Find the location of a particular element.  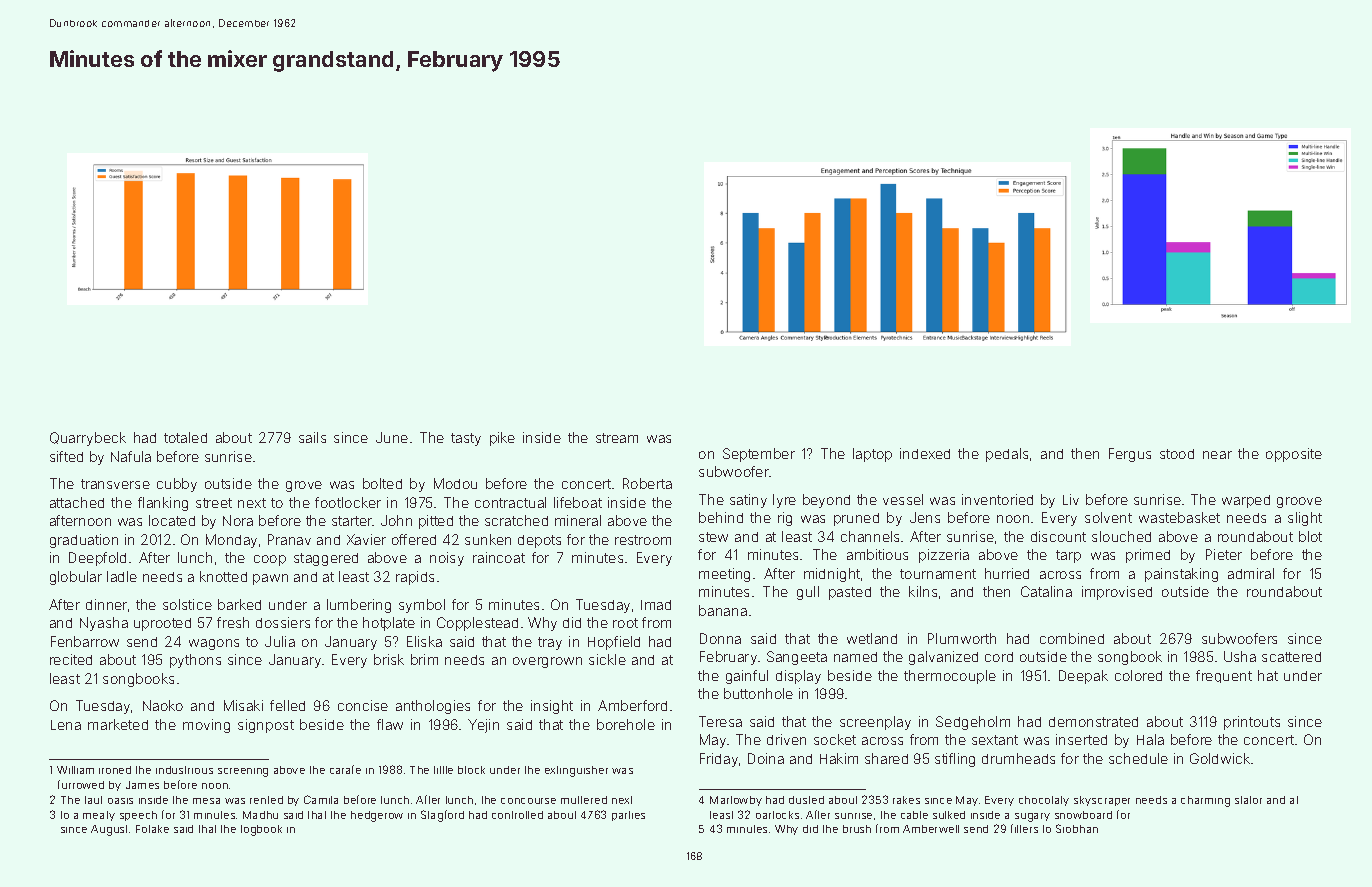

lifeboat is located at coordinates (578, 502).
